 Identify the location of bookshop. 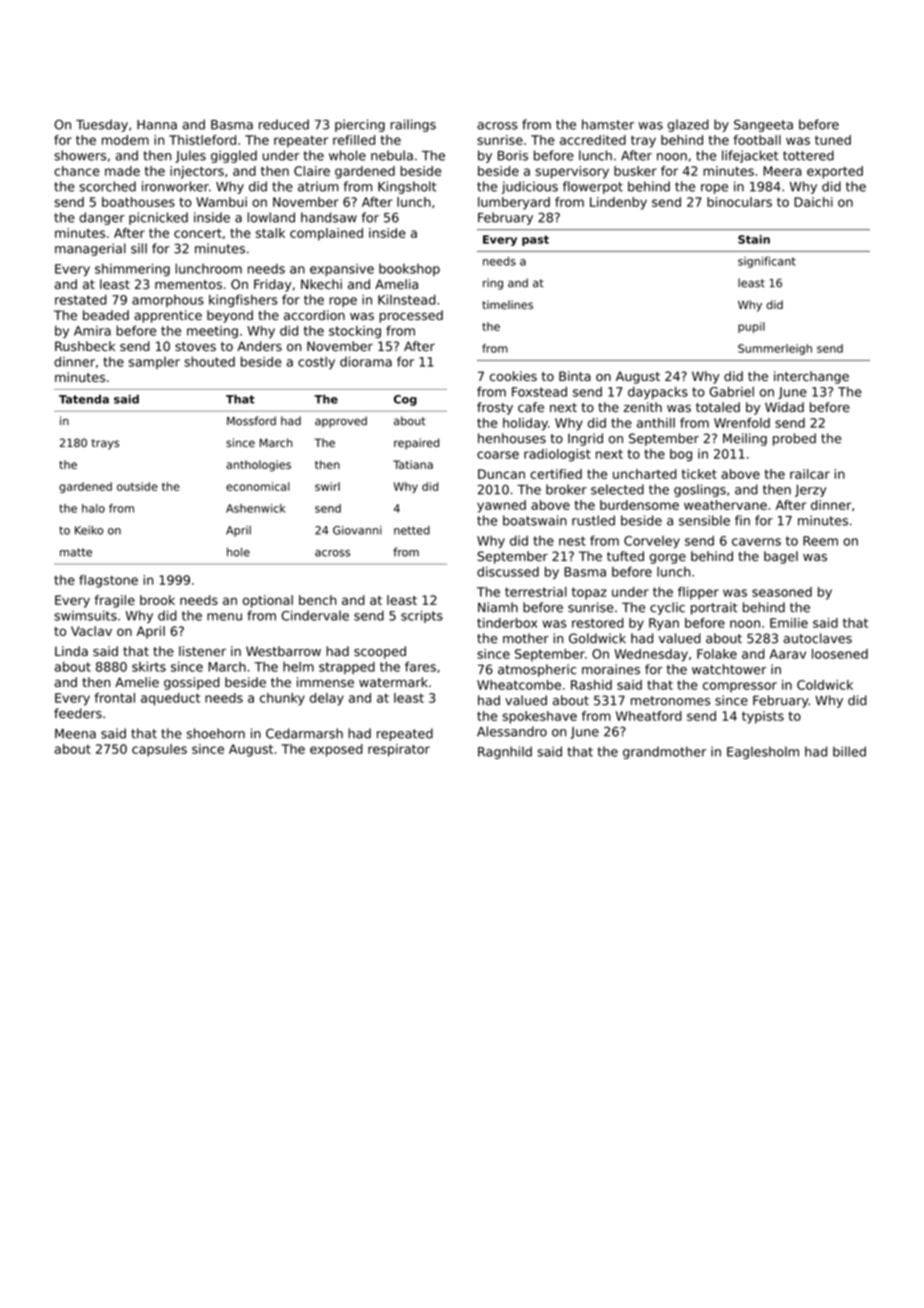
(409, 270).
